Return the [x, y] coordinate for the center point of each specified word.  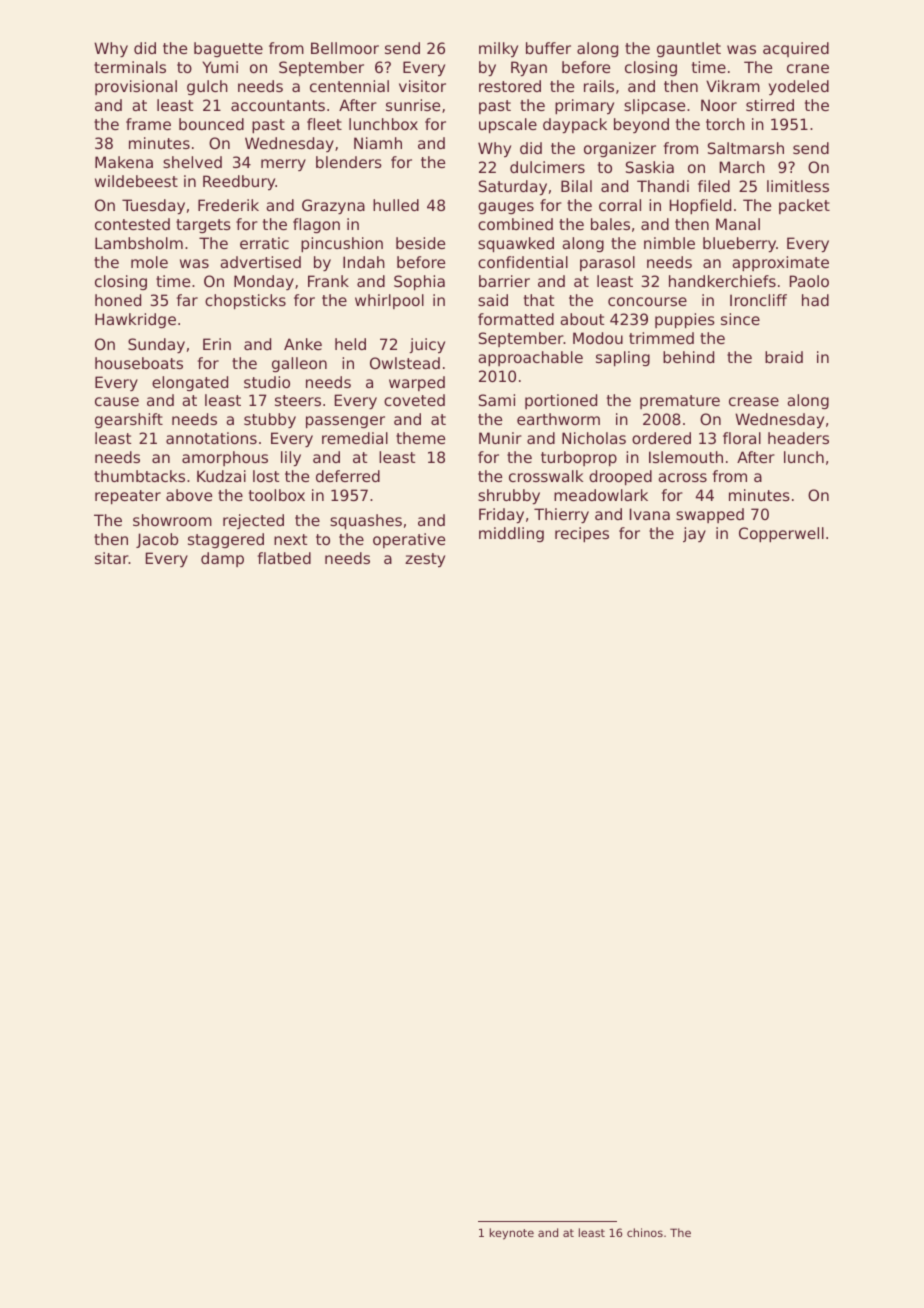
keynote [512, 1234]
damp [222, 559]
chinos [645, 1232]
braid [784, 357]
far [187, 300]
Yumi [220, 67]
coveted [414, 400]
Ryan [529, 68]
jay [694, 534]
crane [808, 68]
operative [409, 540]
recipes [582, 534]
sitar [112, 558]
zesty [425, 560]
